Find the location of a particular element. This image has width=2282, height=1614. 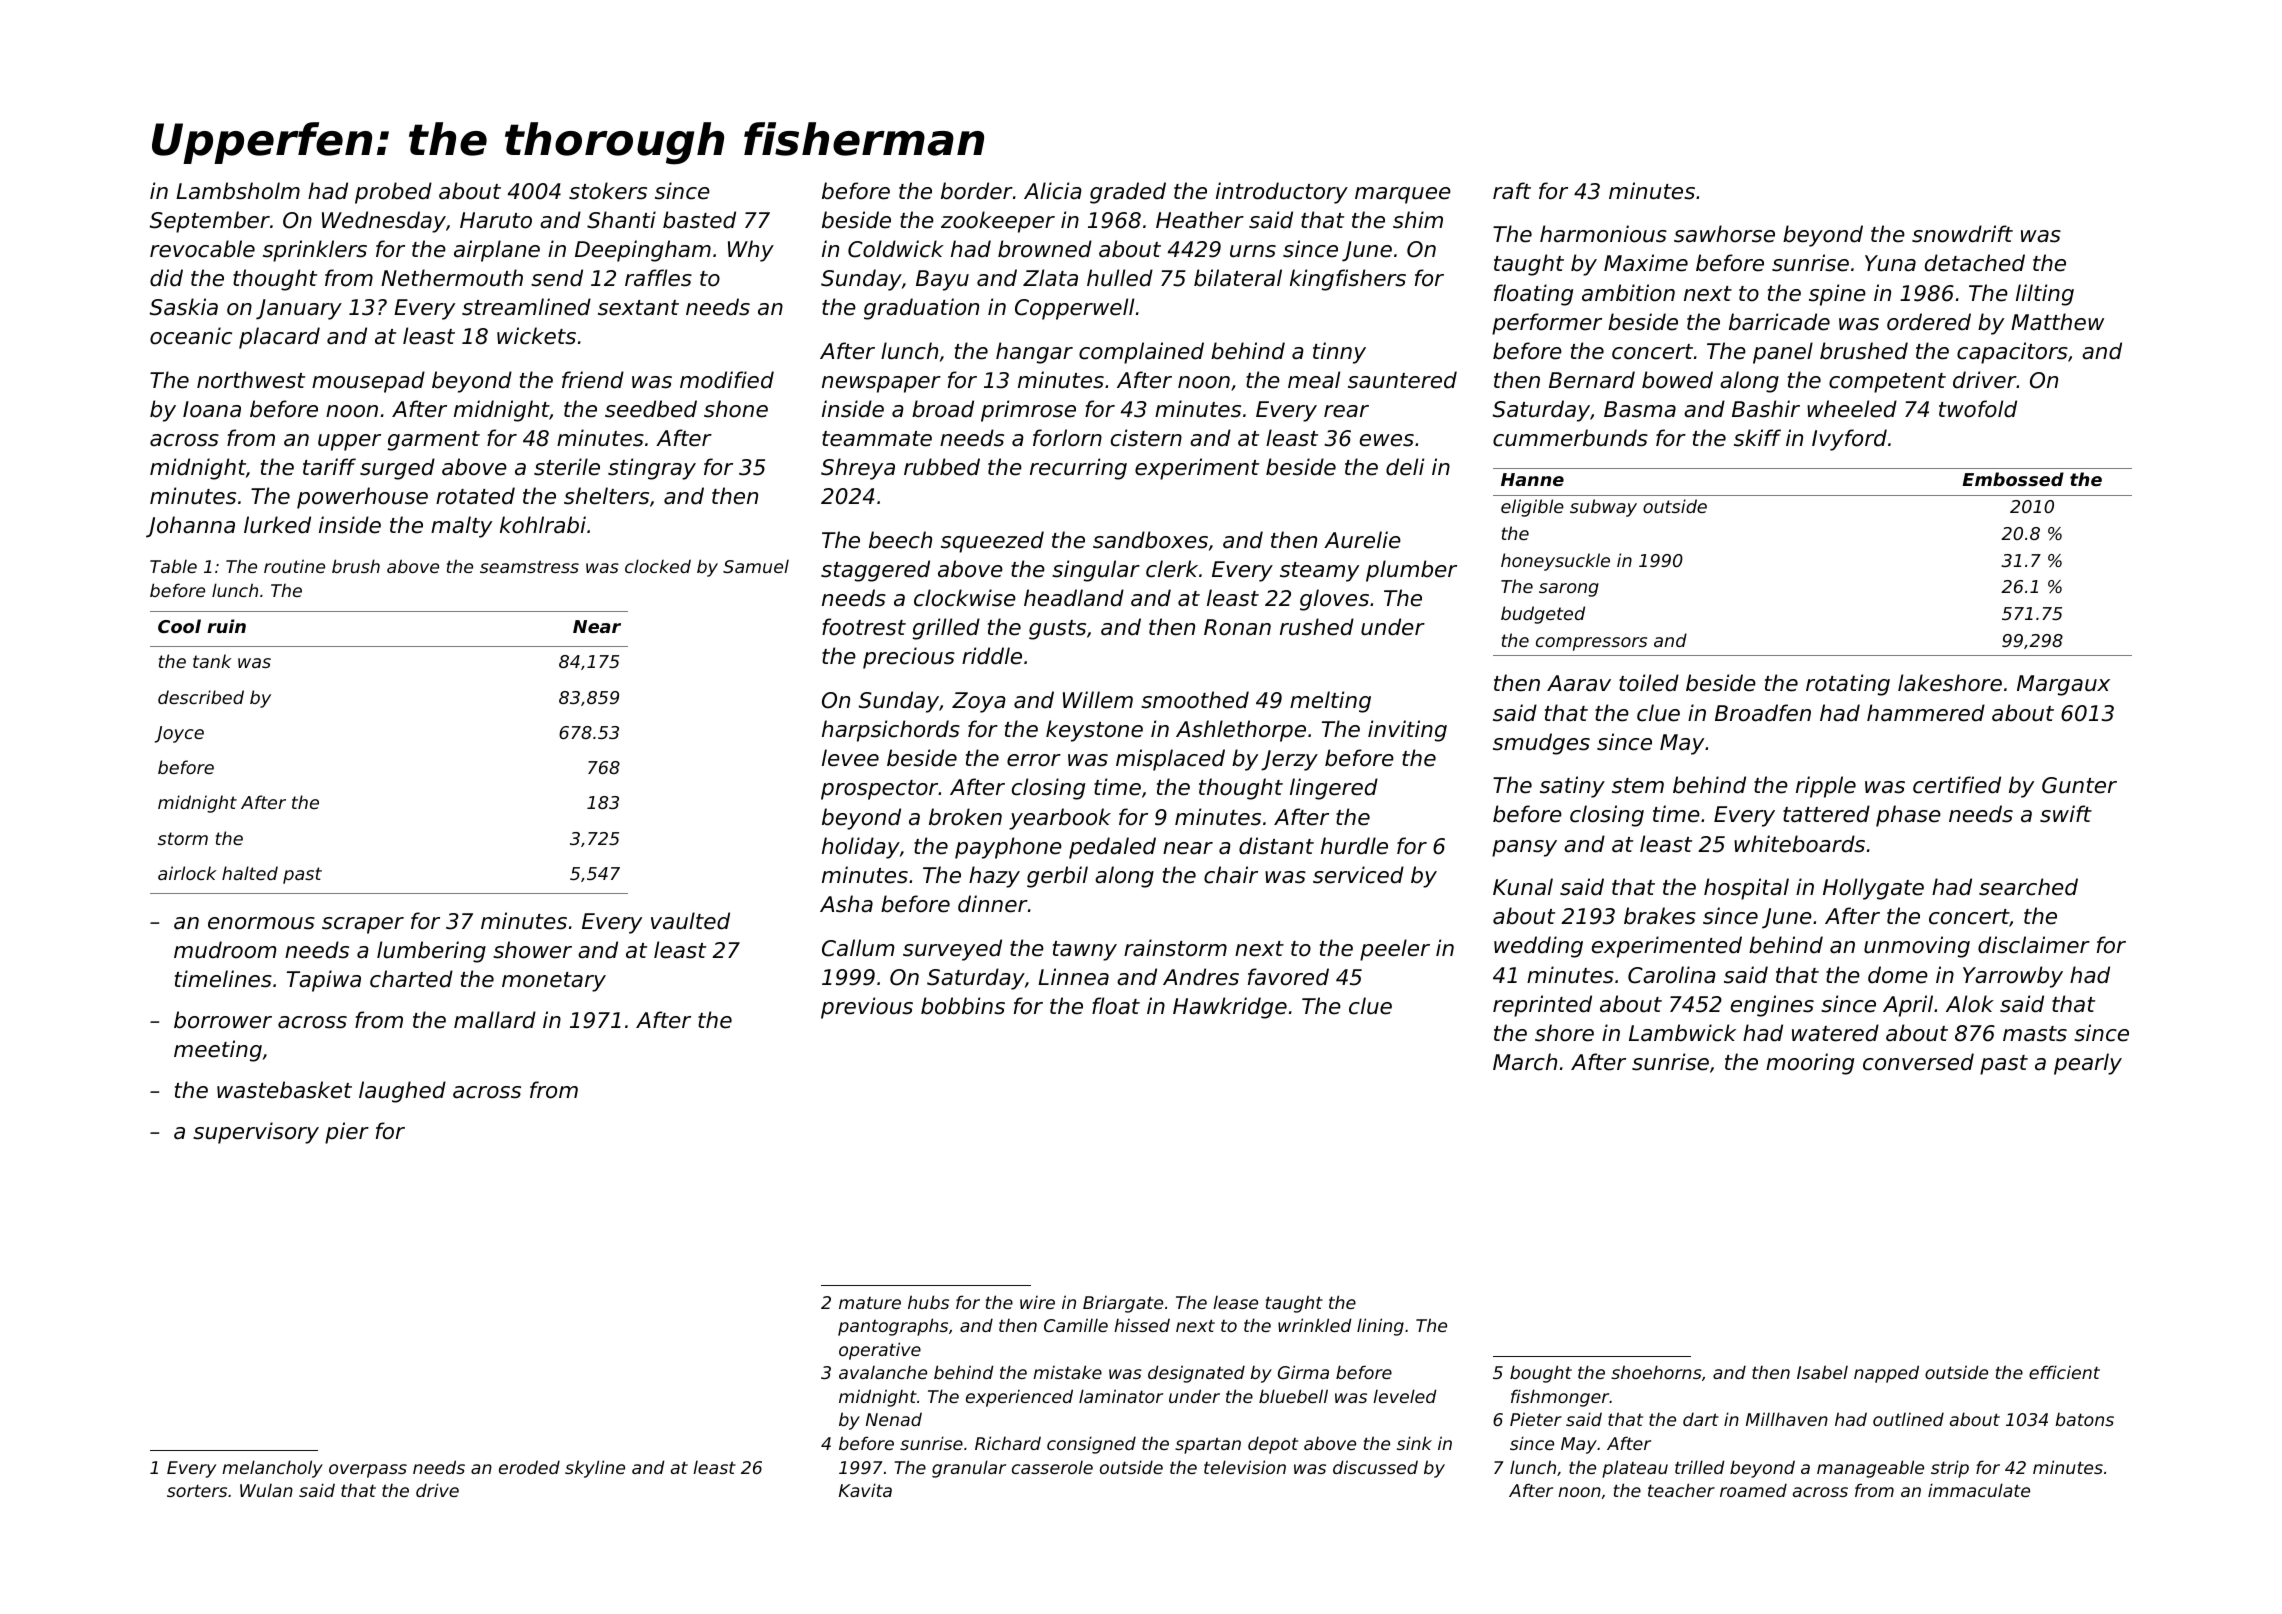

lease is located at coordinates (1235, 1302).
